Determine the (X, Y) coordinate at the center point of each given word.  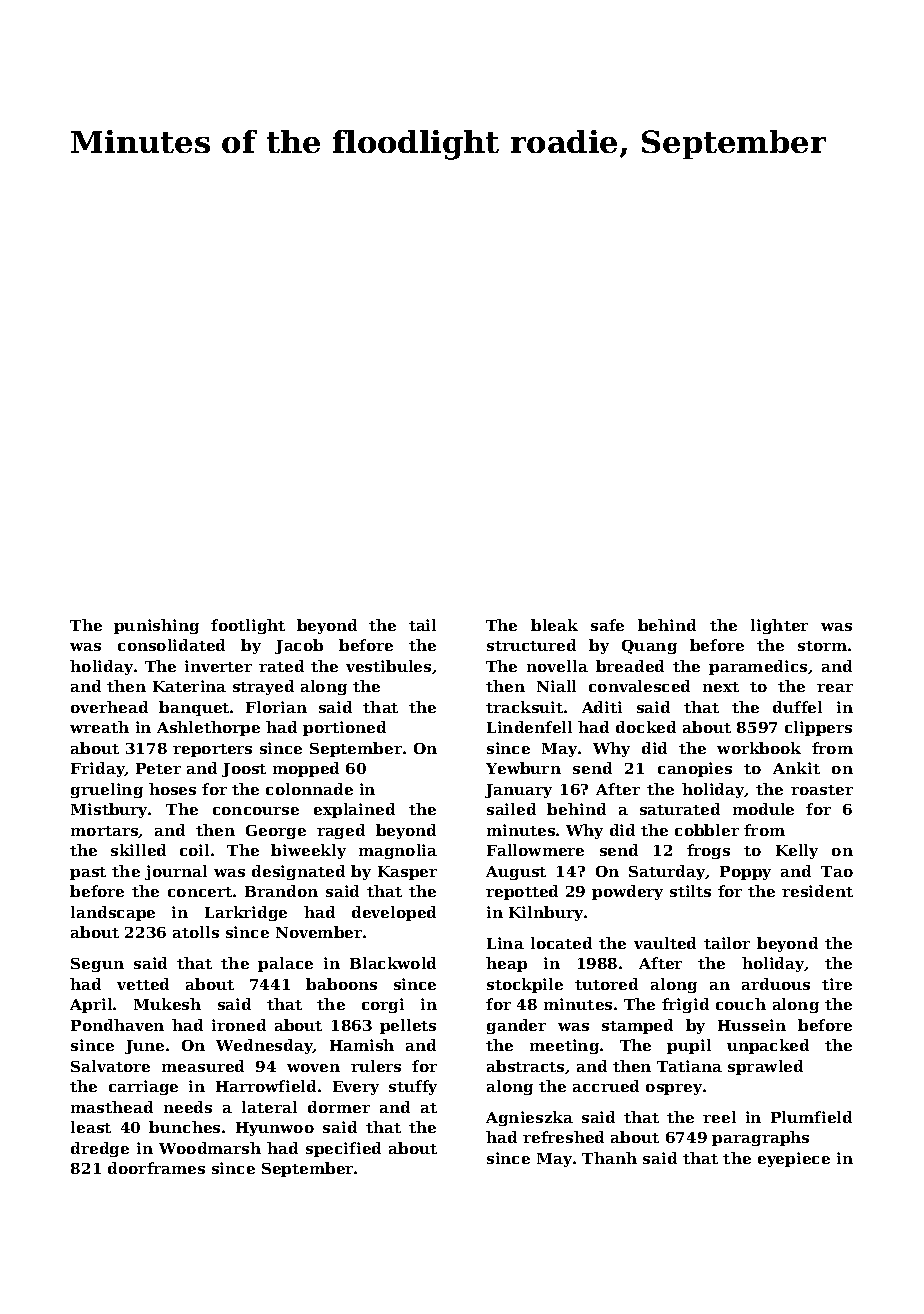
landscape (113, 913)
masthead (112, 1107)
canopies (695, 769)
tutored (606, 984)
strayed (263, 687)
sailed (511, 809)
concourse (256, 811)
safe (607, 625)
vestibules (388, 666)
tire (837, 984)
